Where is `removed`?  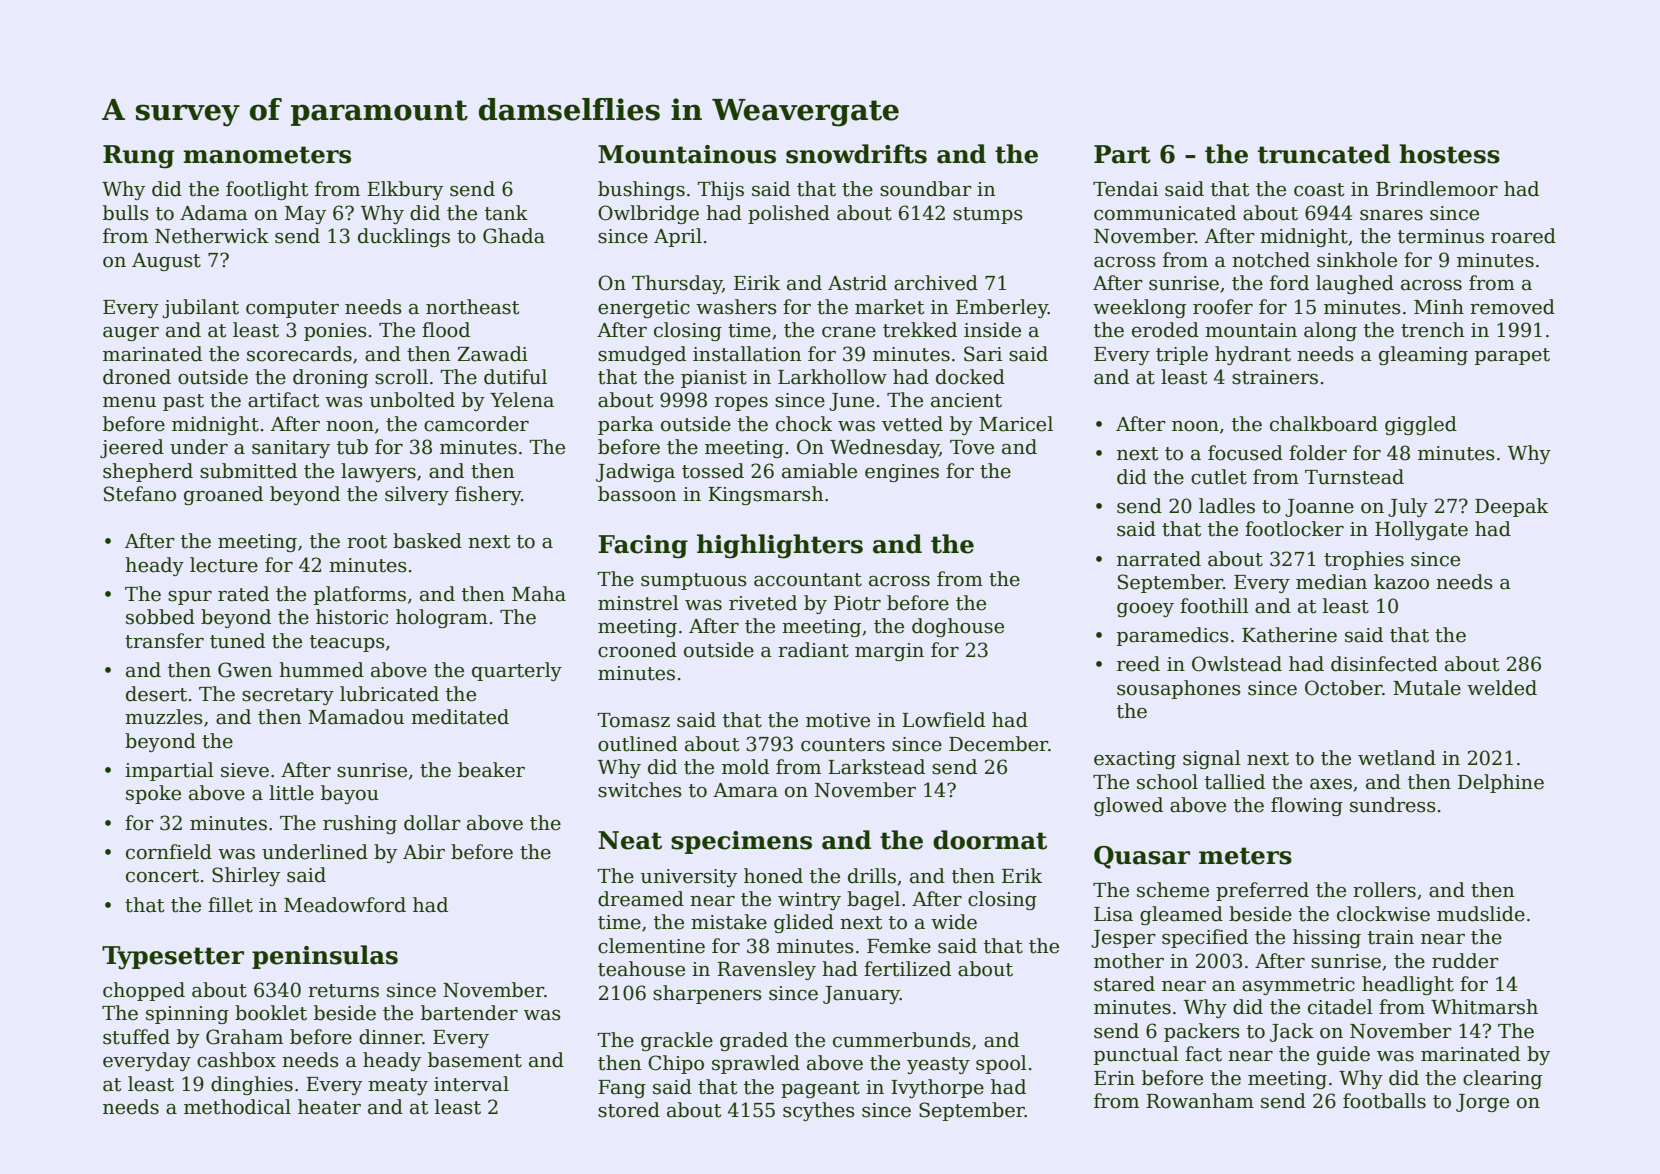 removed is located at coordinates (1512, 307).
